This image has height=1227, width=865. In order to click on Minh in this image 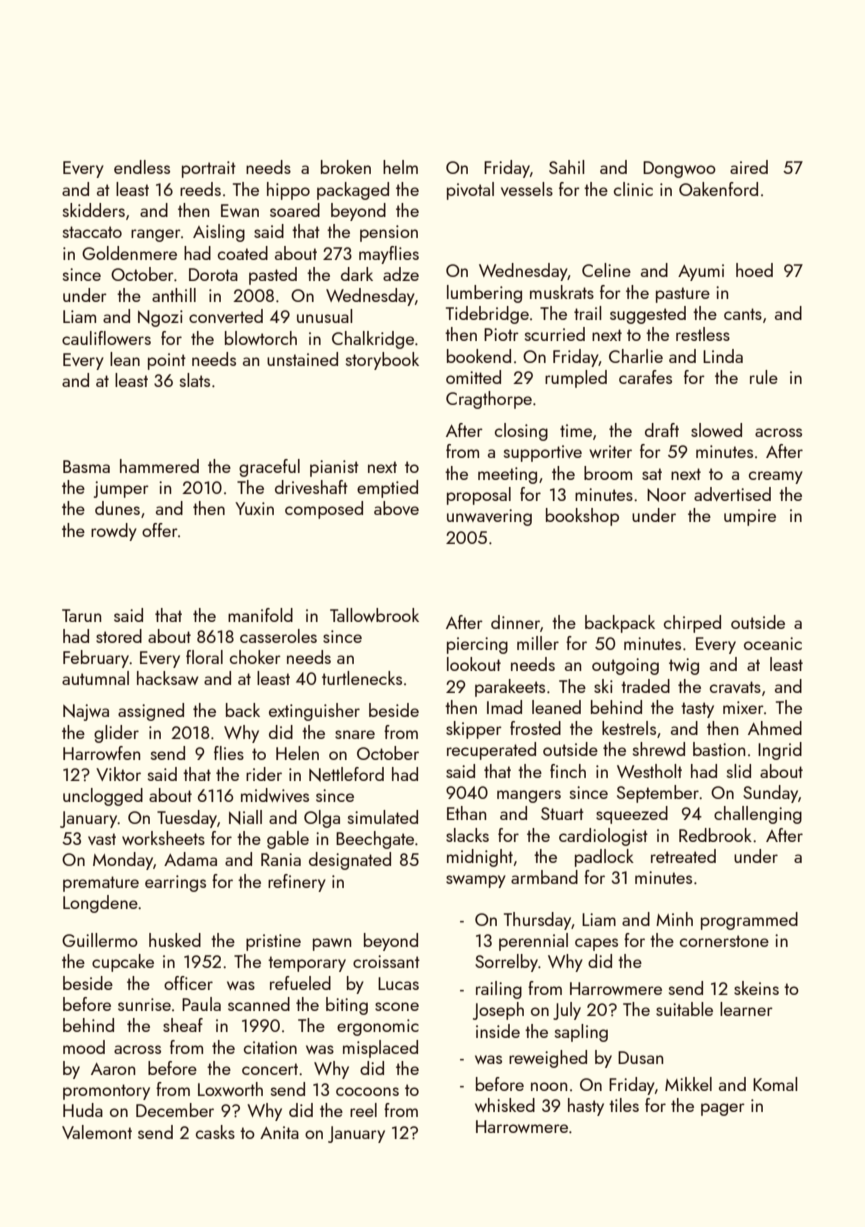, I will do `click(674, 919)`.
